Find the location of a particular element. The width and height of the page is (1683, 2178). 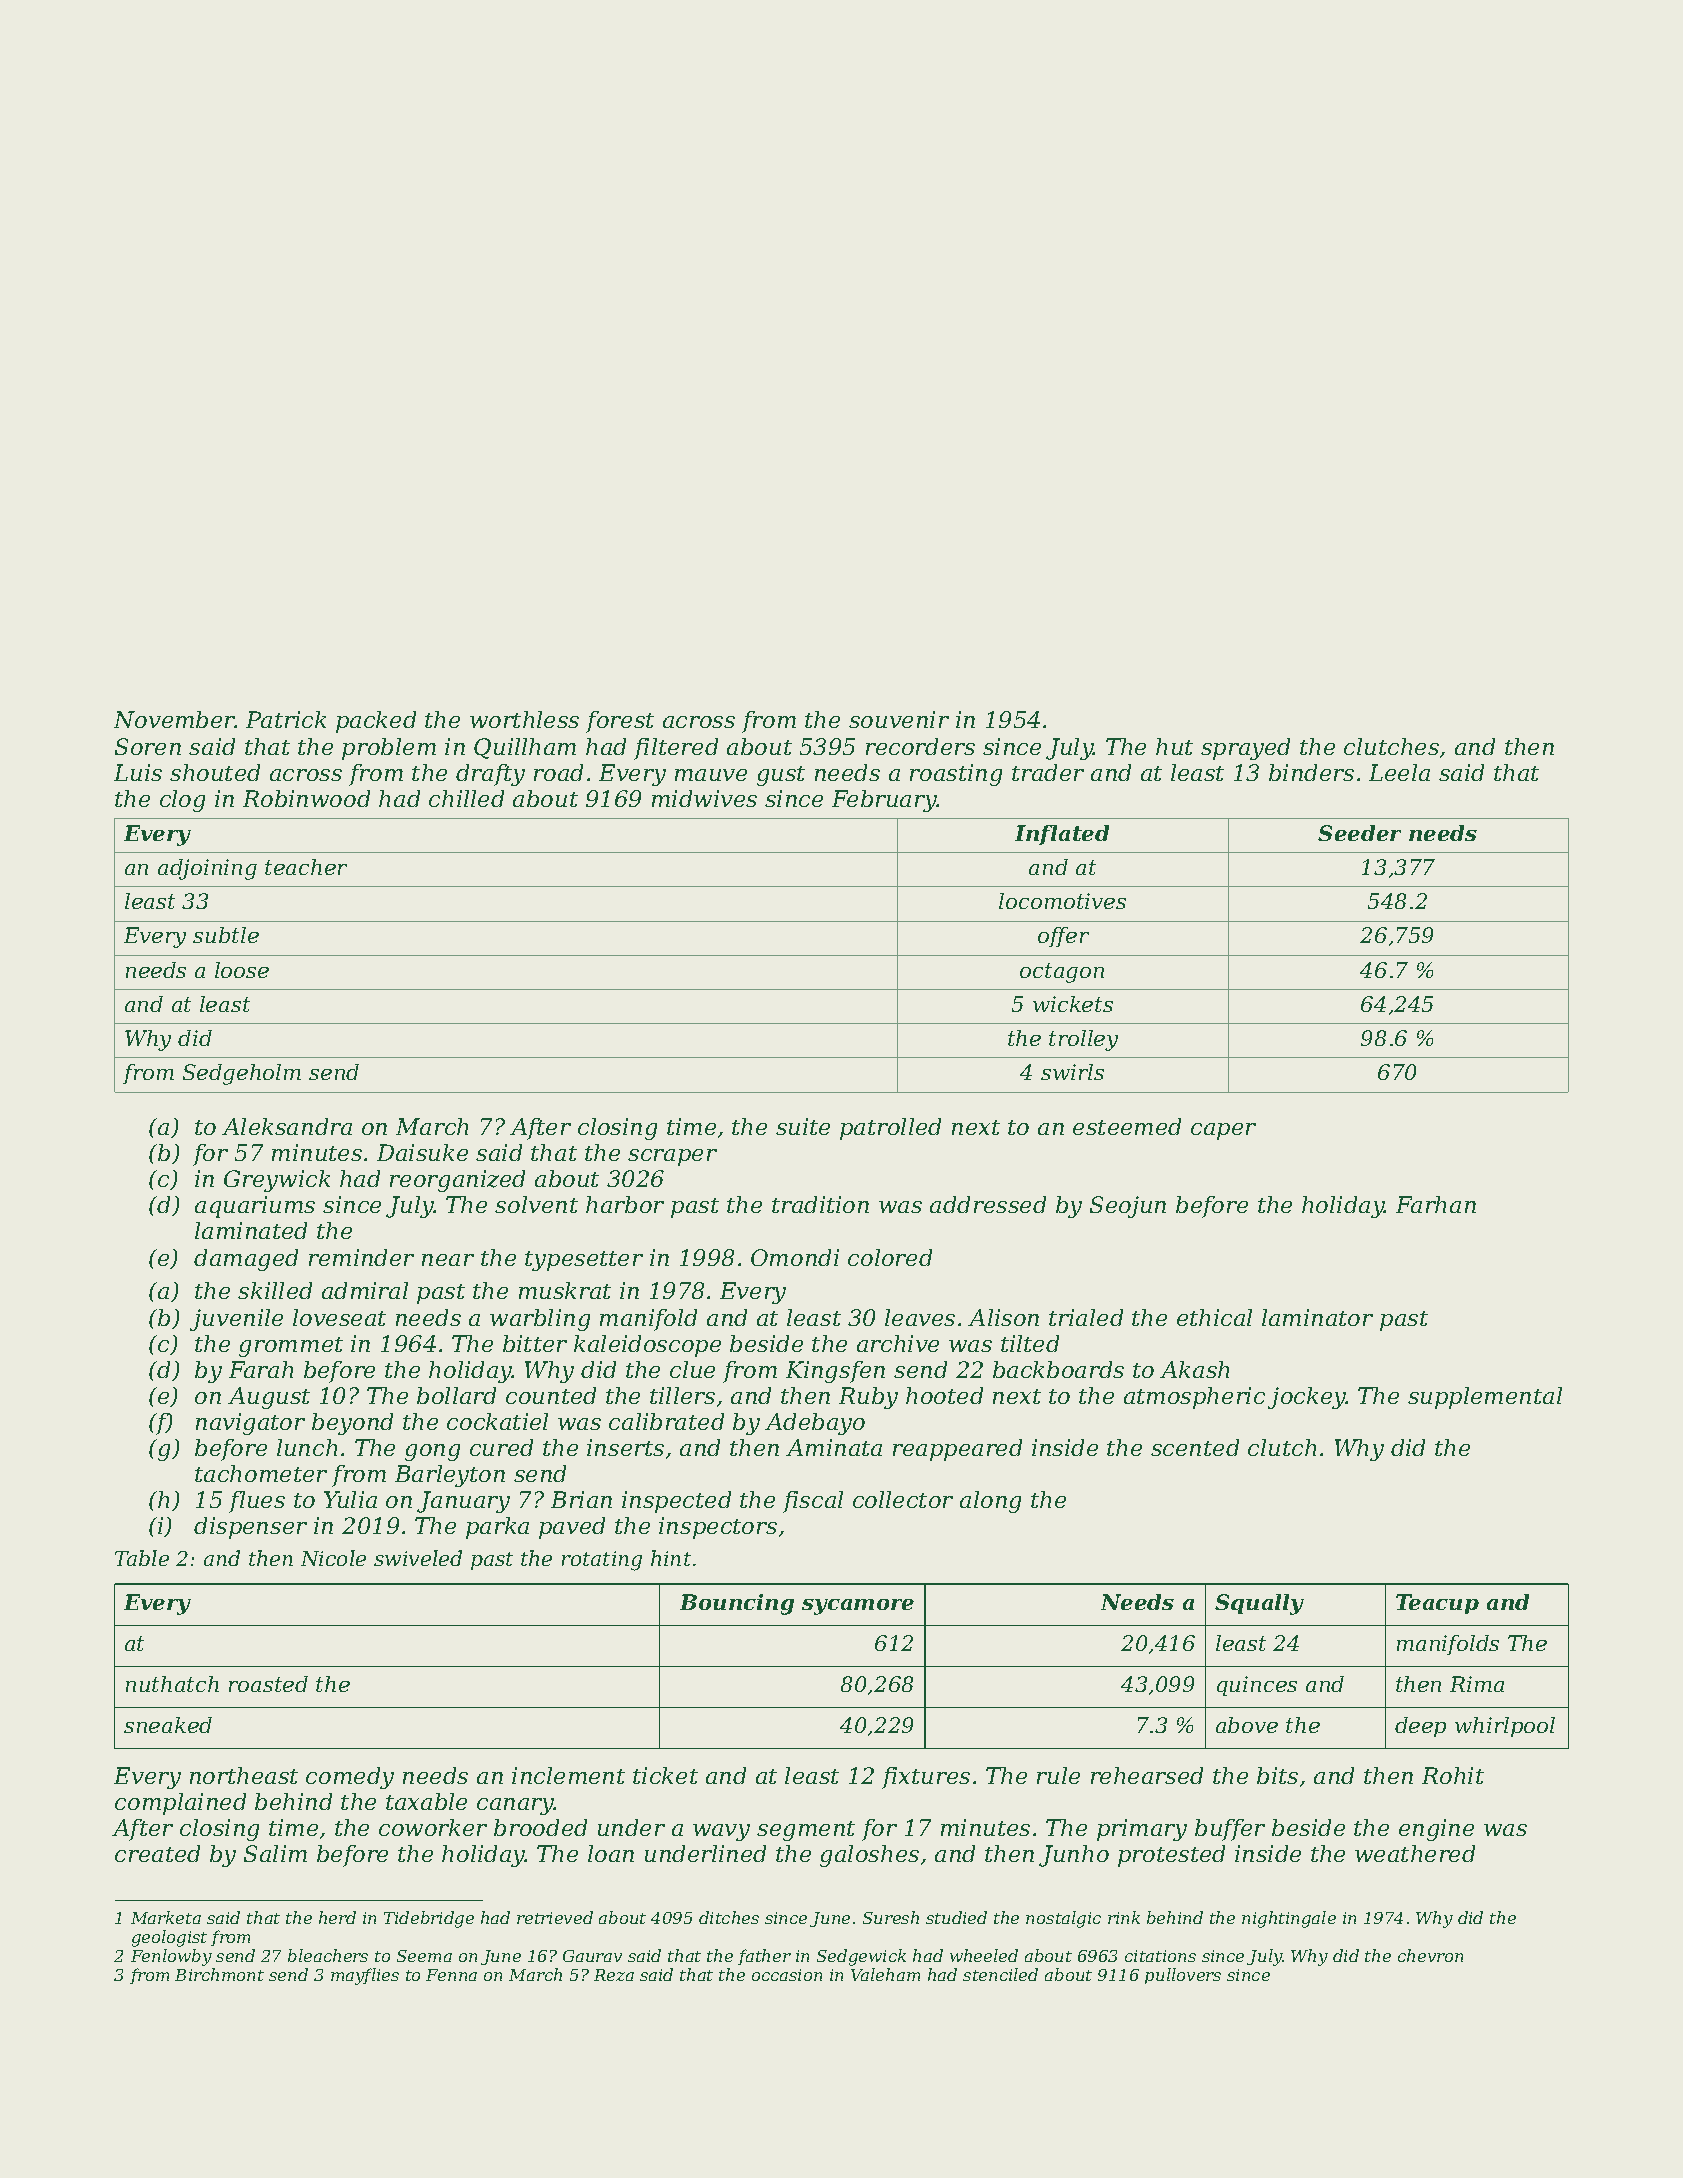

ticket is located at coordinates (665, 1775).
